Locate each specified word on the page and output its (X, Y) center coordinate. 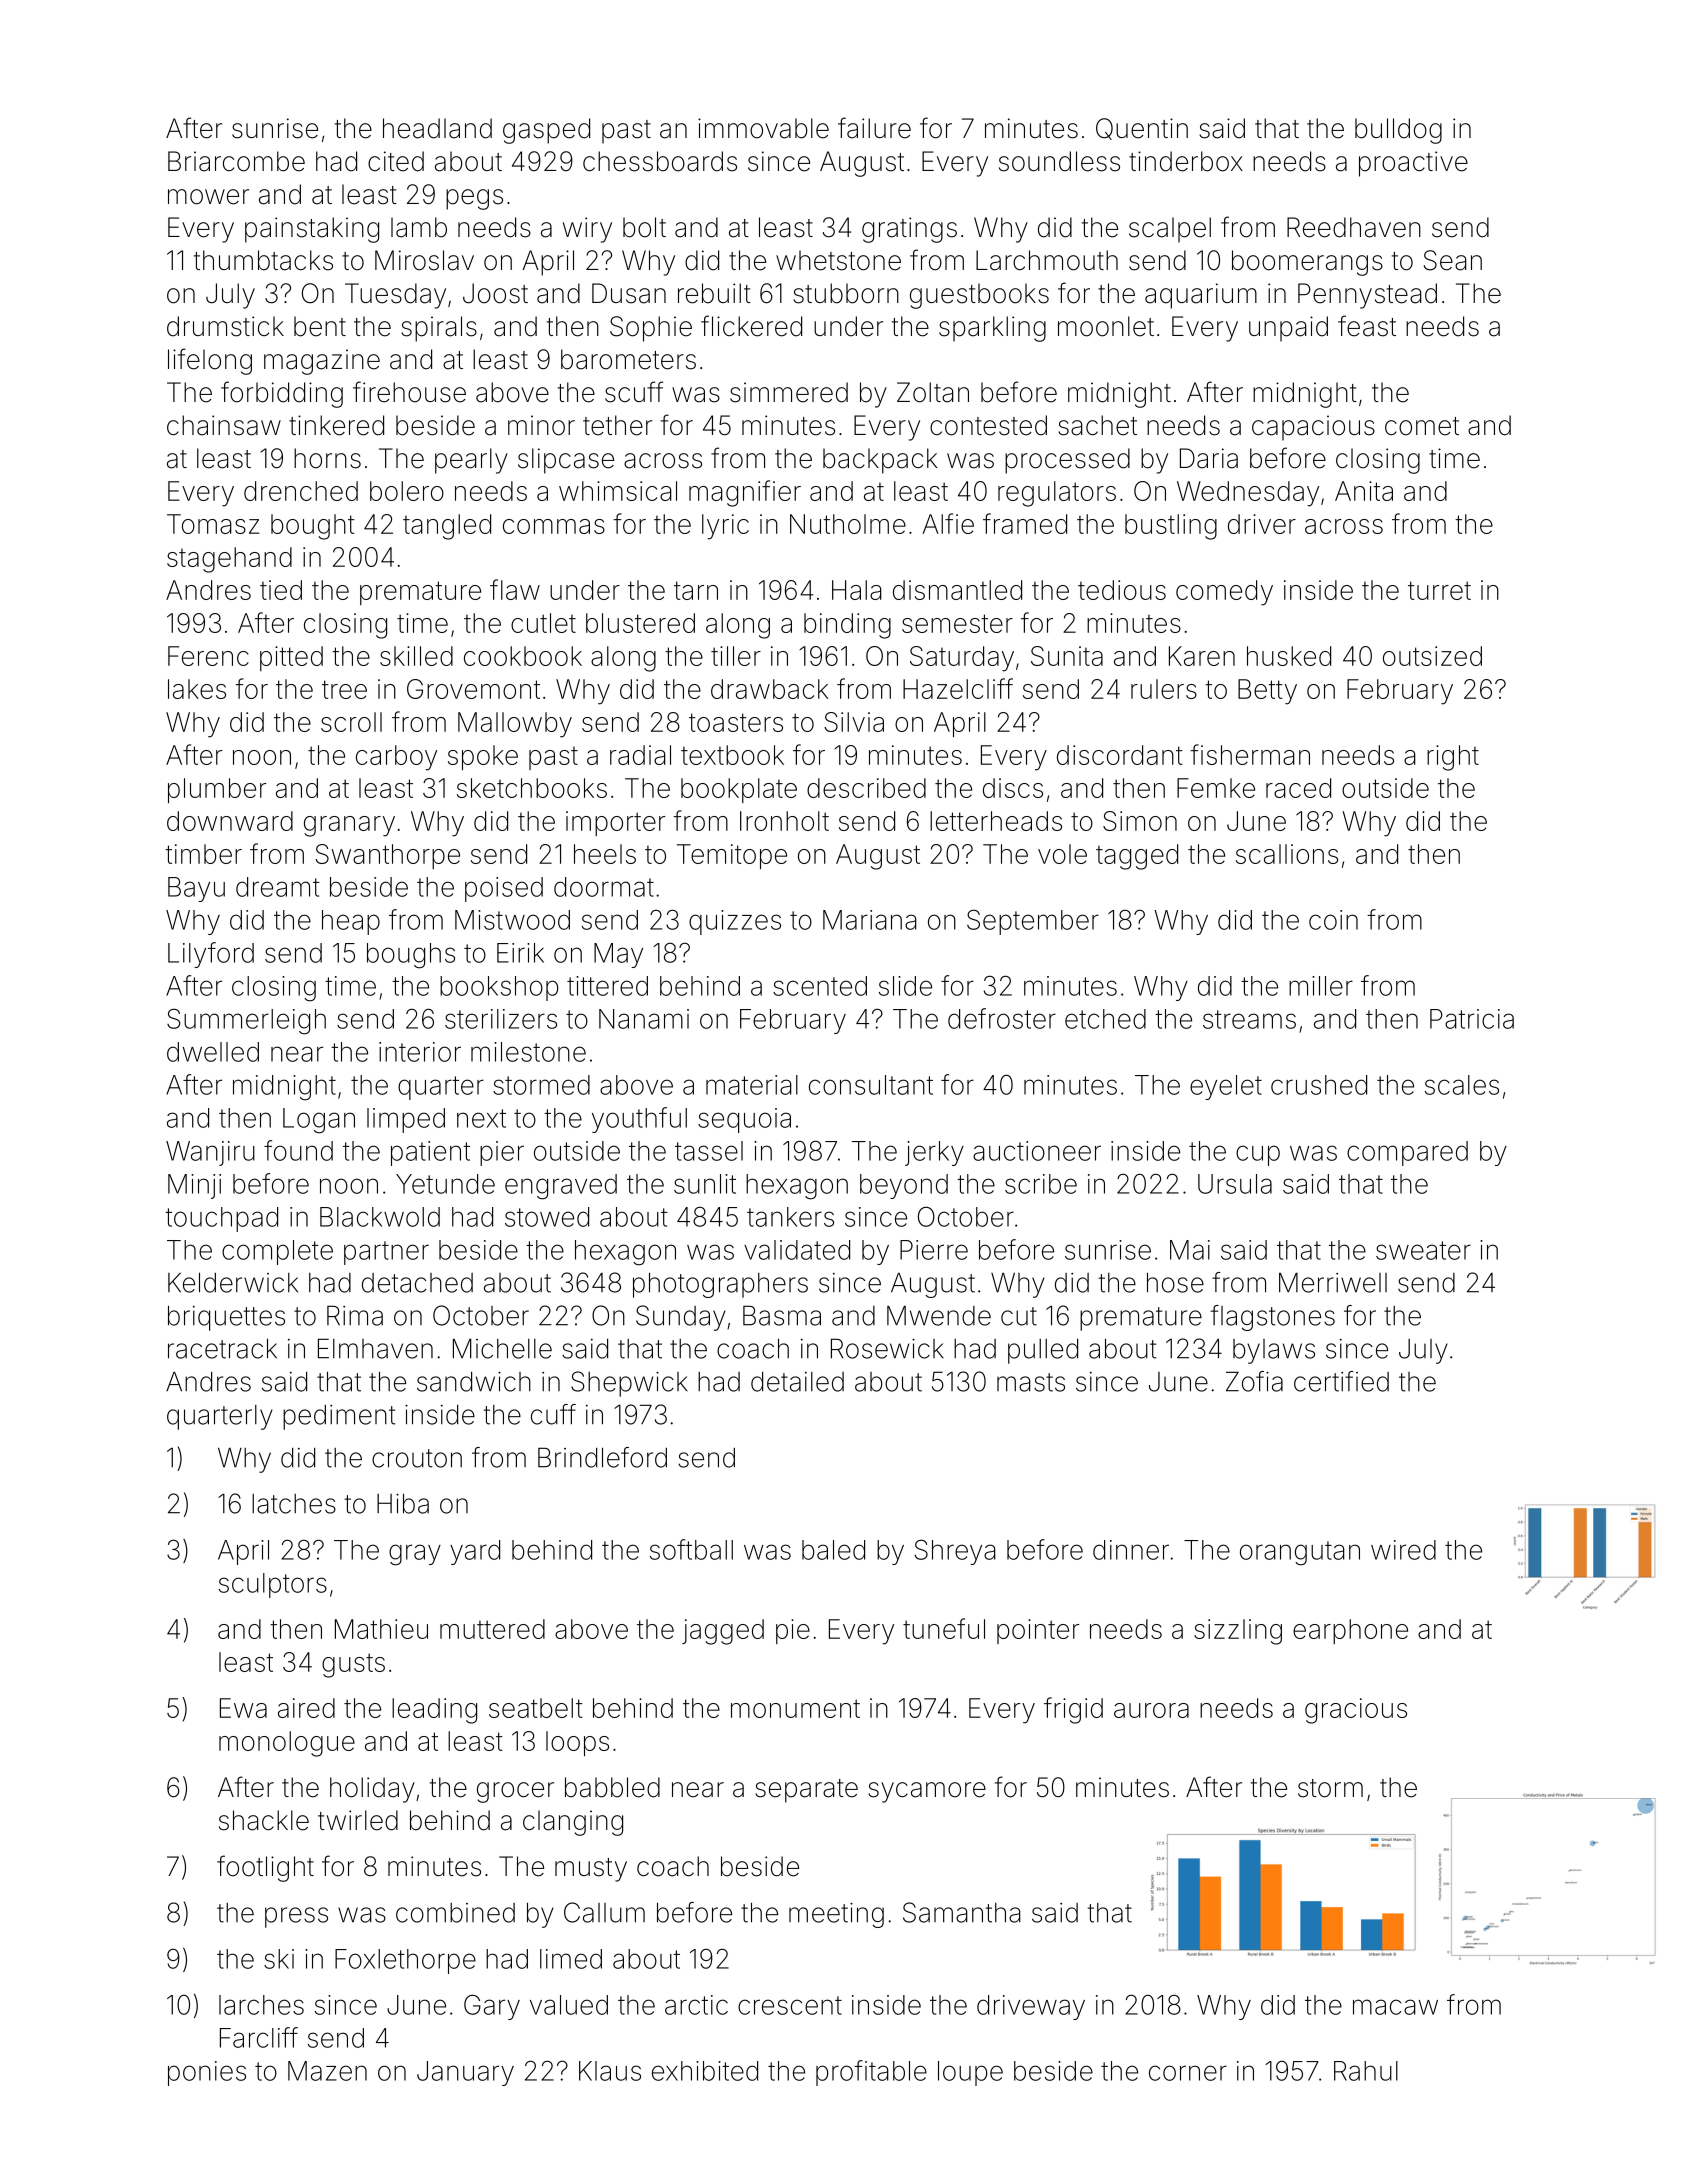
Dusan (629, 293)
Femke (1216, 788)
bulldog (1398, 131)
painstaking (312, 230)
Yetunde (445, 1184)
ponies (207, 2073)
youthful (639, 1120)
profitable (871, 2073)
